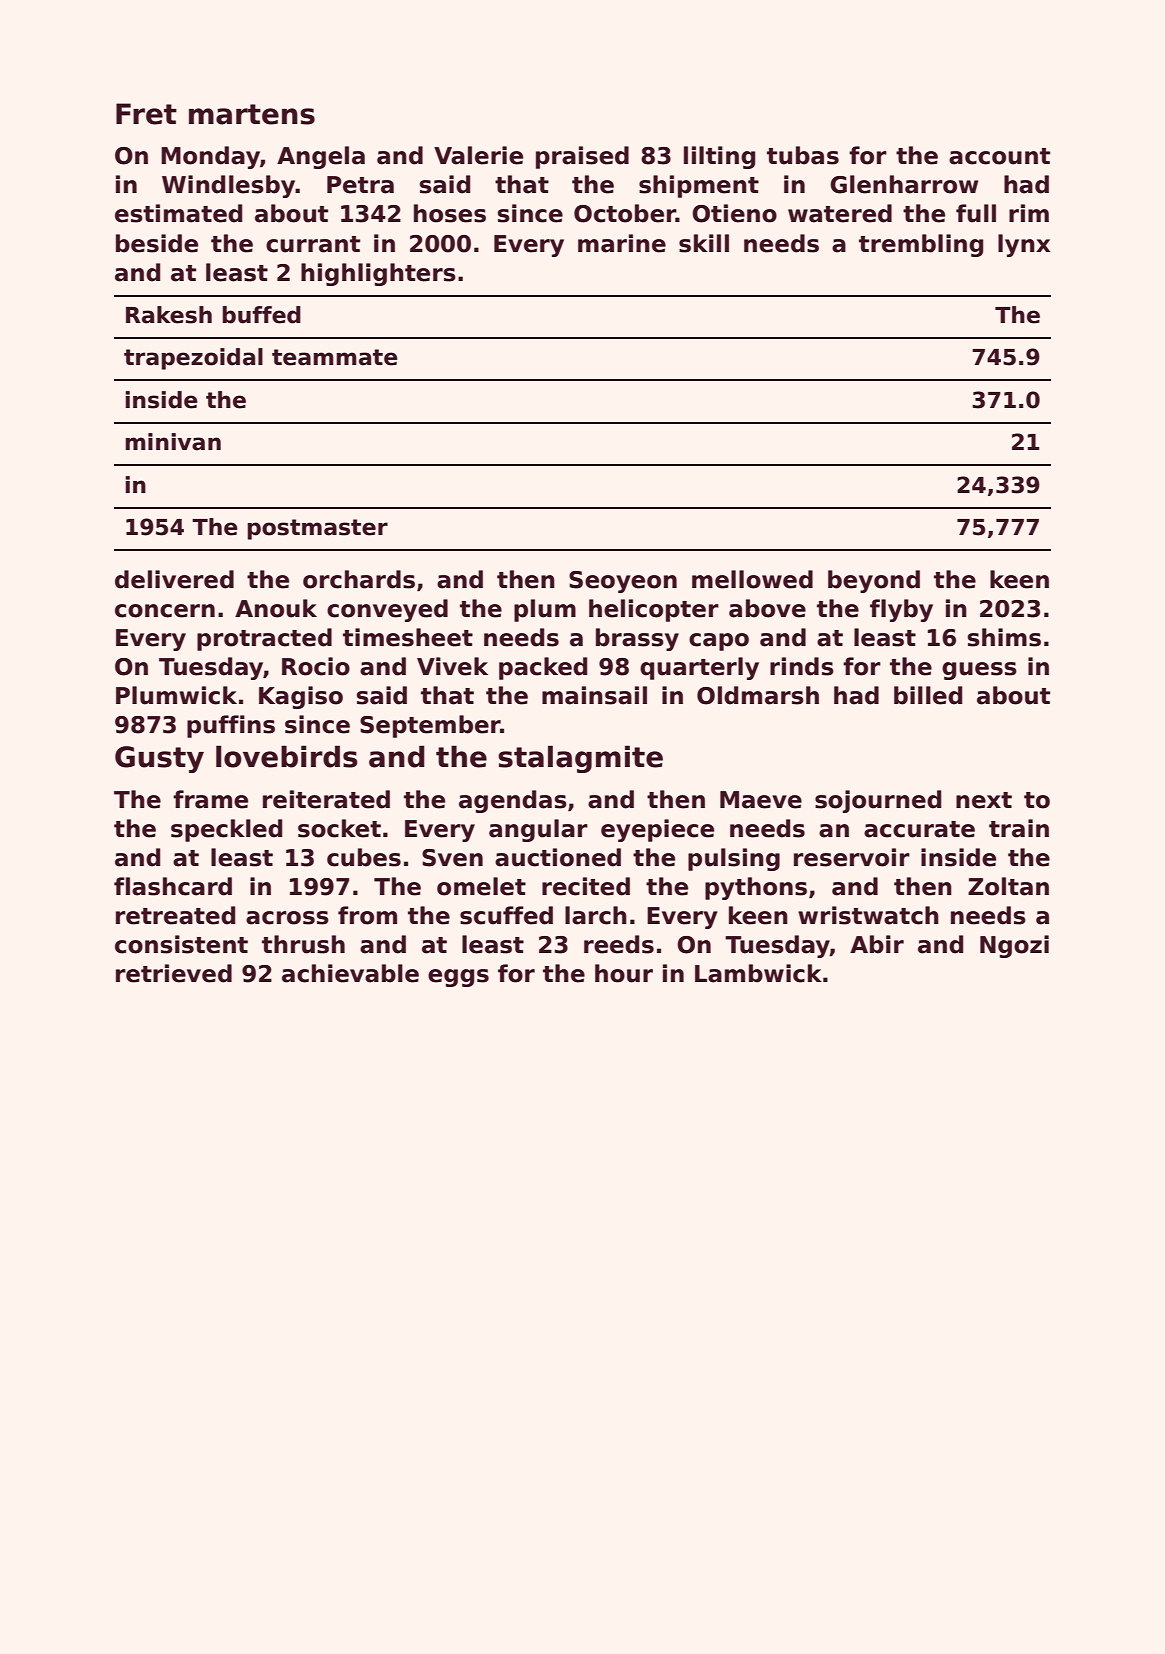 The image size is (1165, 1654). Describe the element at coordinates (623, 582) in the document. I see `Seoyeon` at that location.
